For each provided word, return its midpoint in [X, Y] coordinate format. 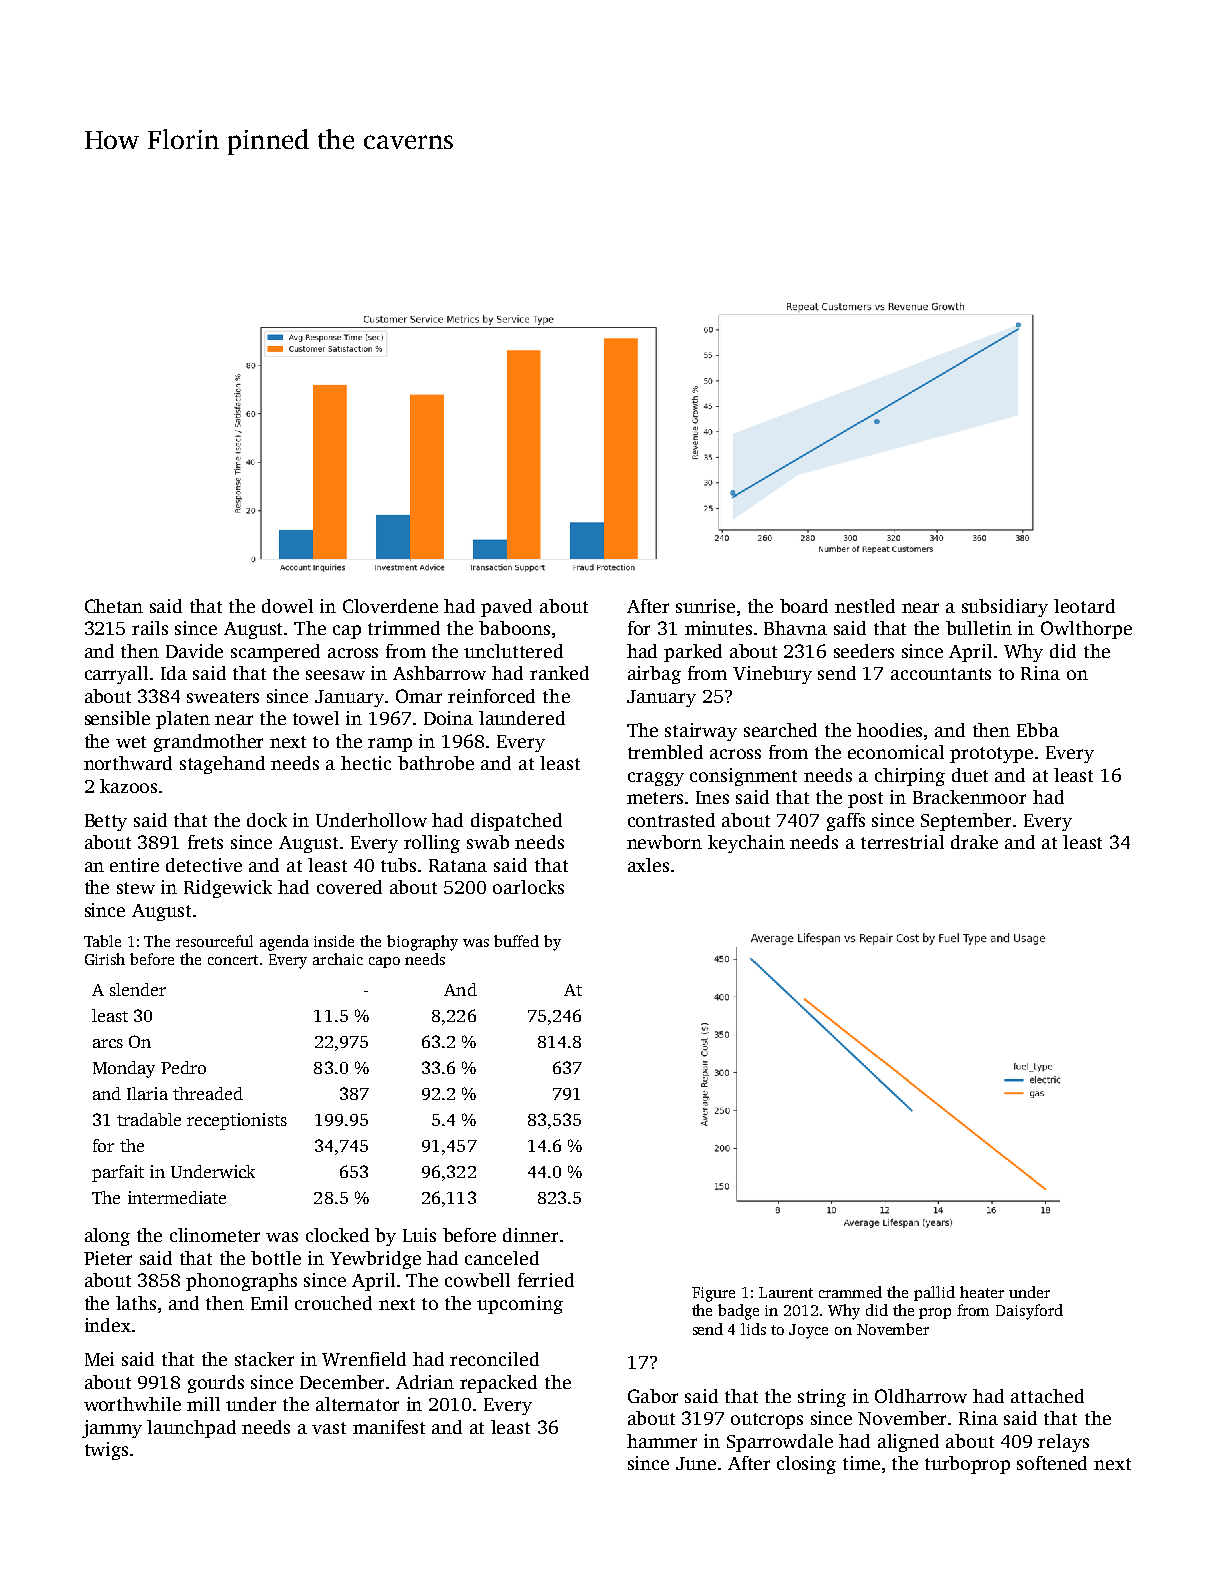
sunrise [705, 606]
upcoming [520, 1305]
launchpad [191, 1429]
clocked [337, 1235]
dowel [287, 606]
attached [1047, 1396]
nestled [865, 606]
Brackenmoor [969, 797]
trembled [665, 752]
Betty [106, 822]
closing [806, 1465]
